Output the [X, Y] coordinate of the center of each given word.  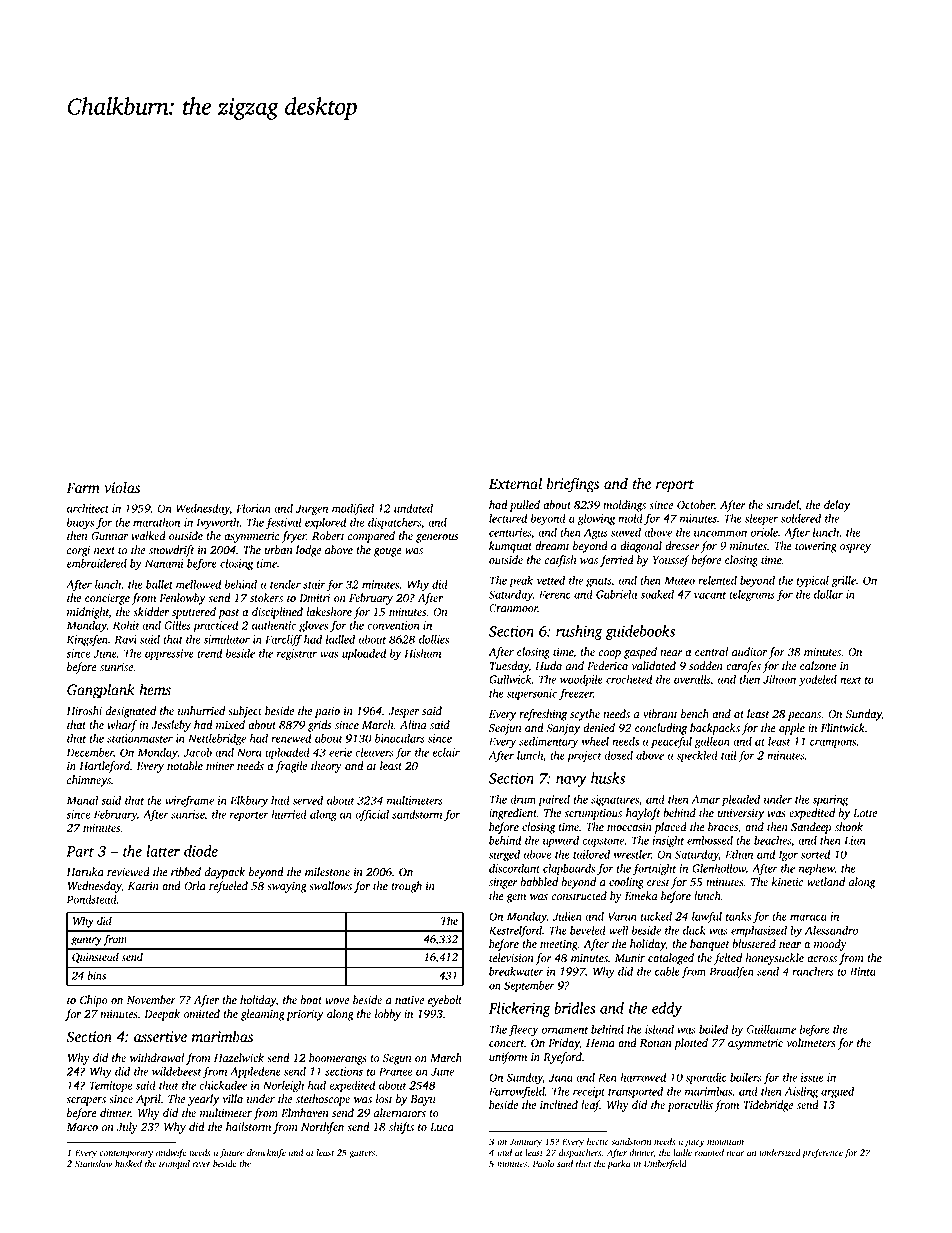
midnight [88, 613]
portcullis [690, 1106]
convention [393, 625]
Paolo [544, 1163]
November [151, 1000]
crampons [833, 743]
